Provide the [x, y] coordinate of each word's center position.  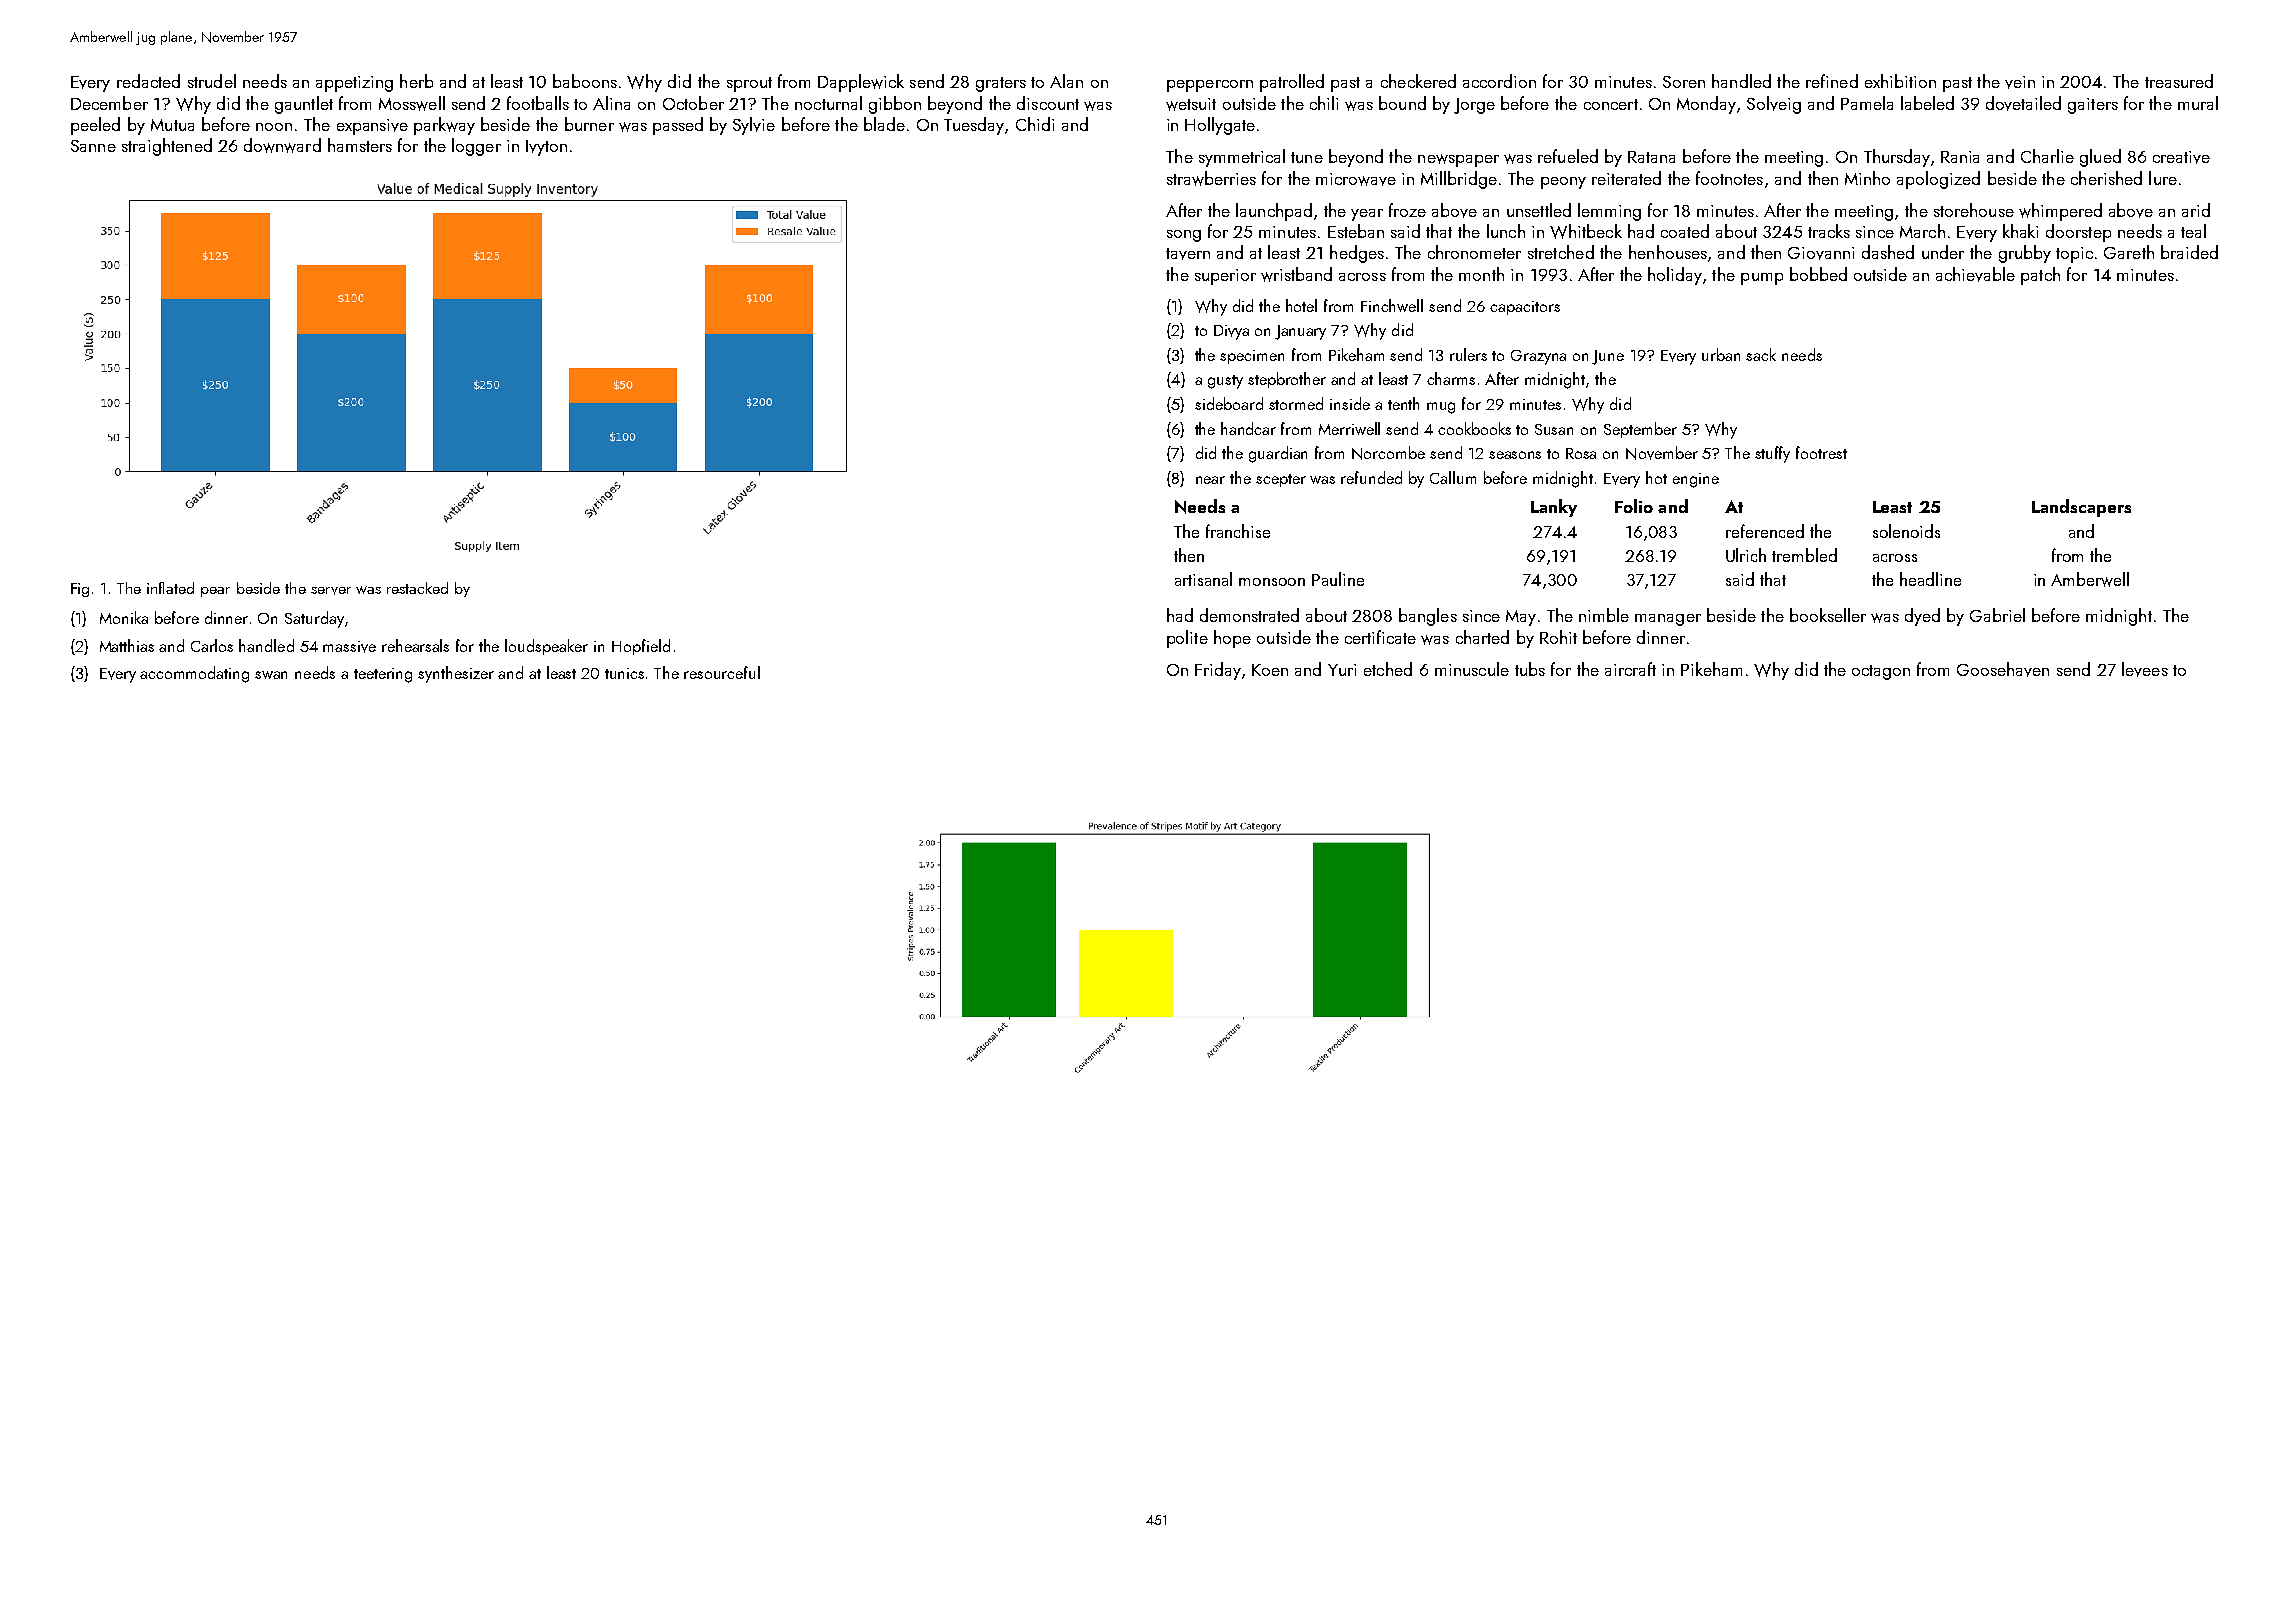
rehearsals [415, 645]
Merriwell [1349, 428]
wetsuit [1191, 104]
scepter [1281, 480]
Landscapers [2081, 508]
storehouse [1974, 210]
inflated [170, 588]
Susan [1554, 429]
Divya [1231, 332]
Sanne [93, 146]
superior [1225, 277]
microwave [1356, 179]
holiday [1675, 276]
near [1210, 480]
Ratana [1651, 157]
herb [416, 81]
